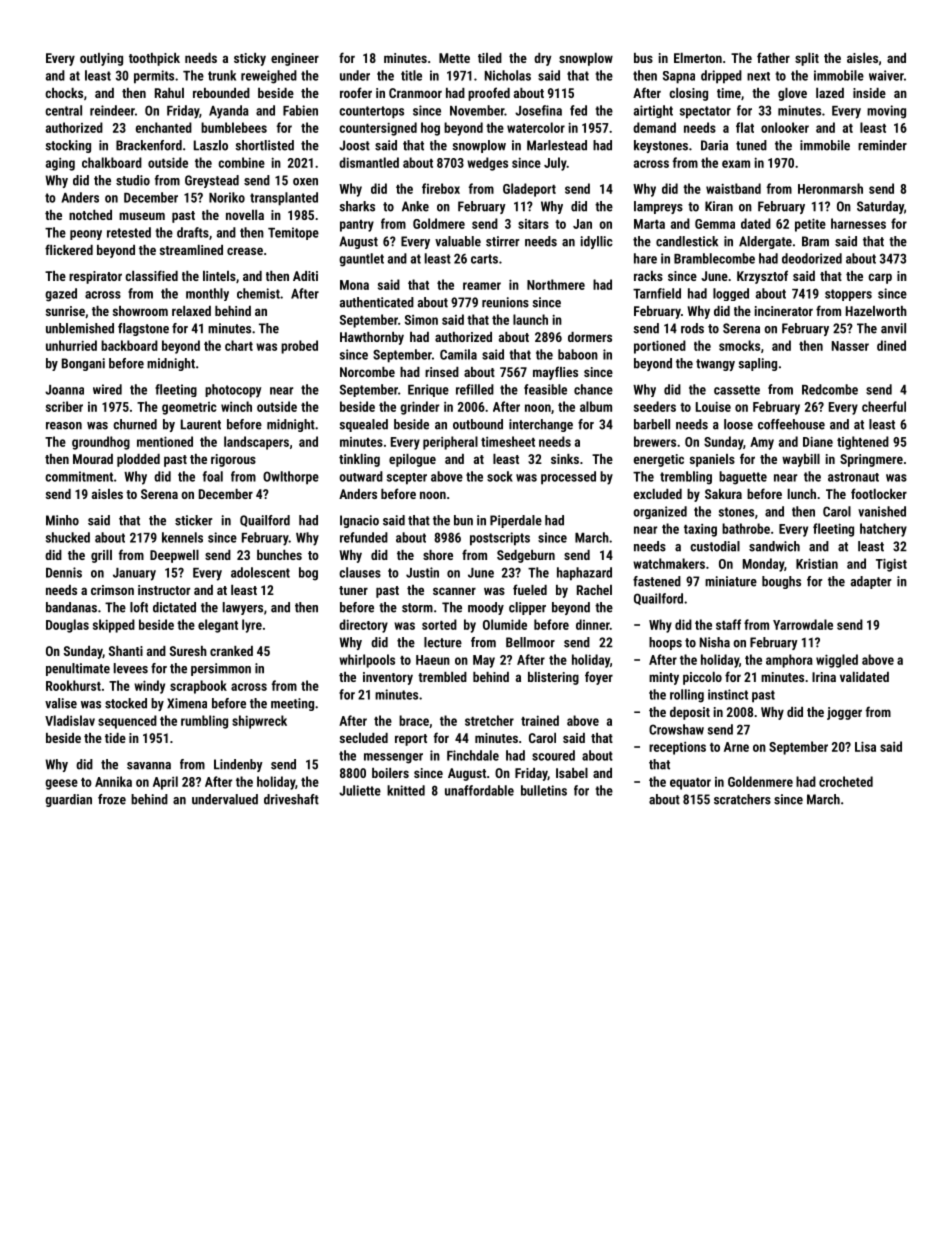  Describe the element at coordinates (490, 58) in the document. I see `tiled` at that location.
